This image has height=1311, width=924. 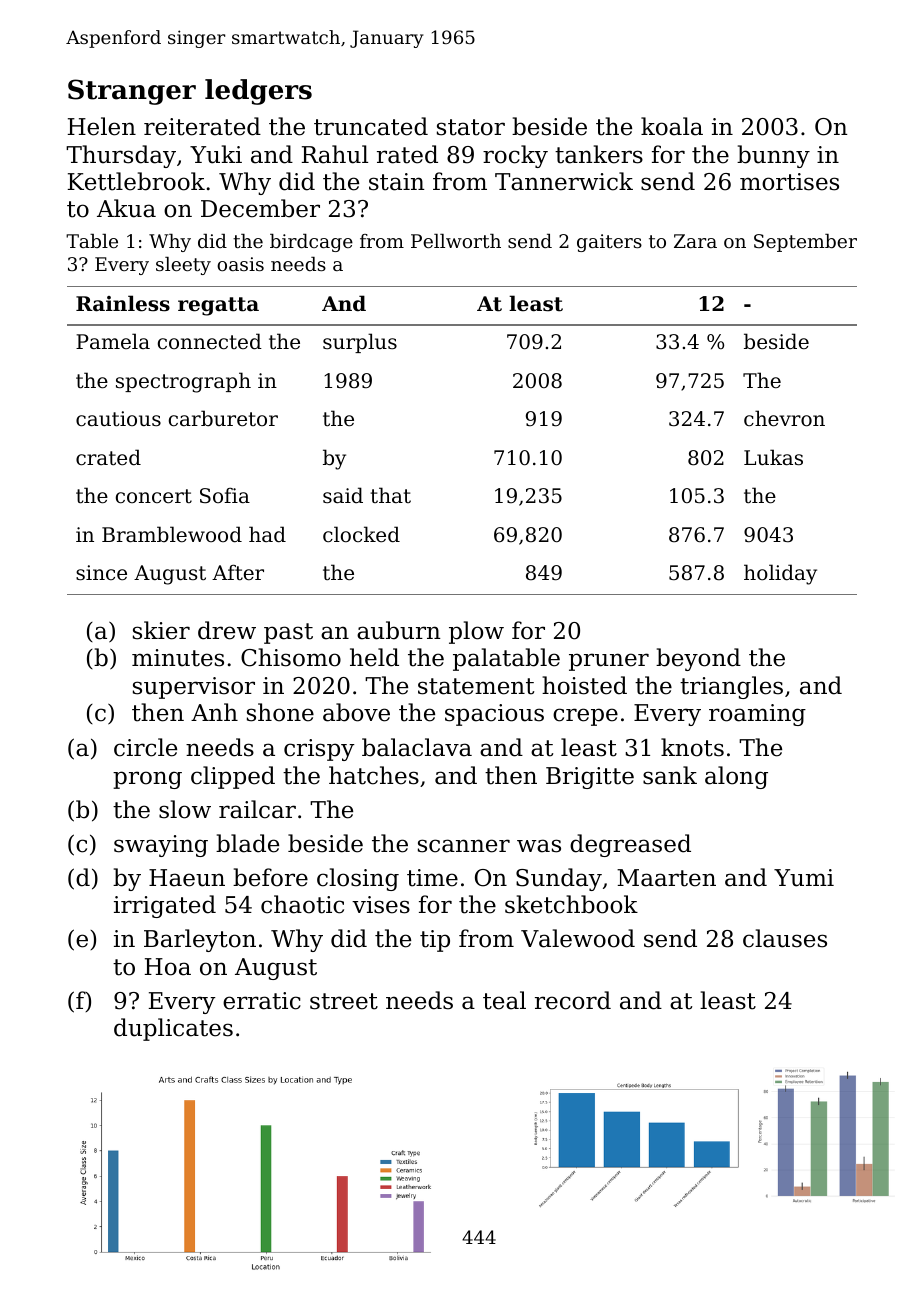 I want to click on holiday, so click(x=780, y=574).
